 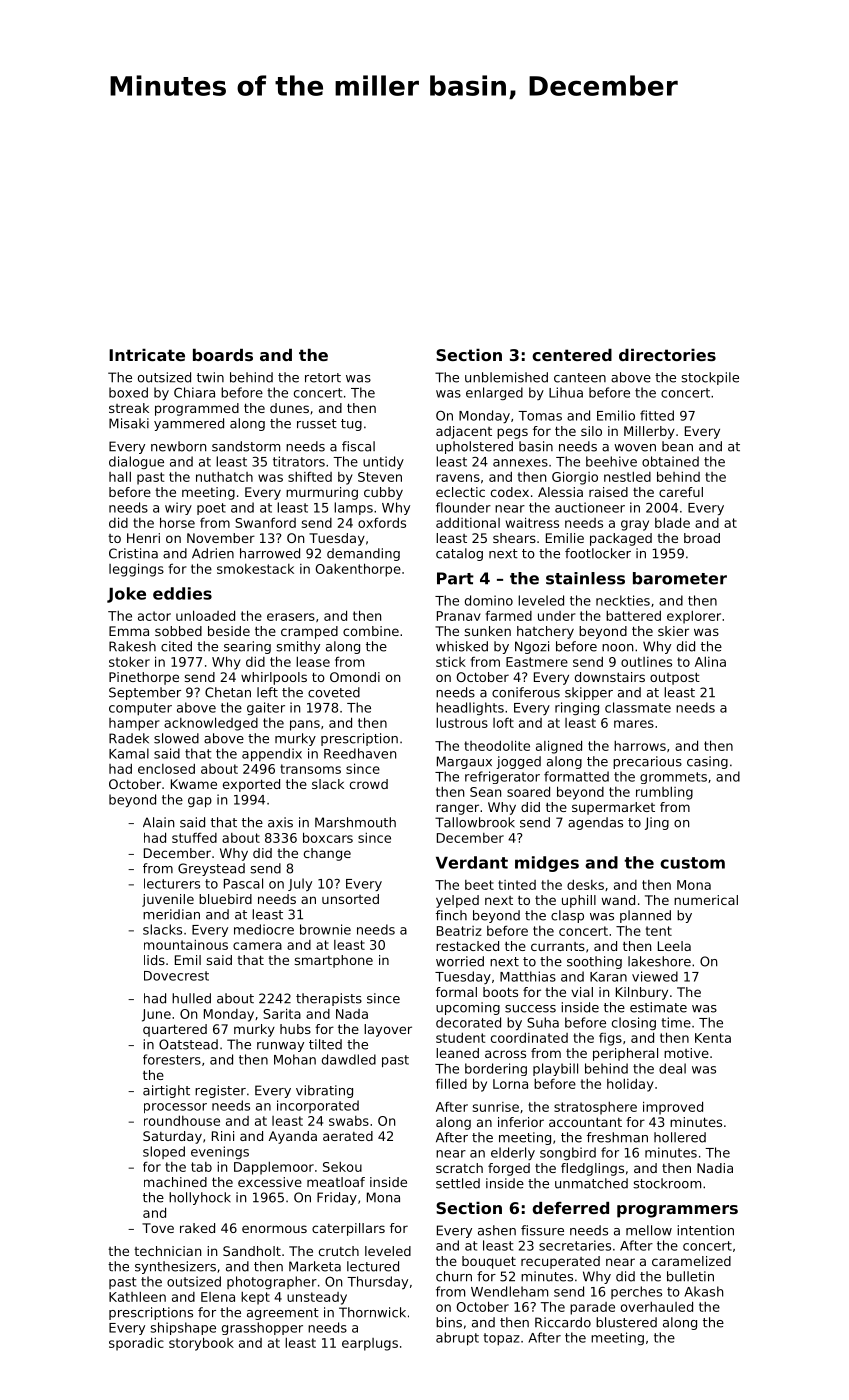 What do you see at coordinates (182, 593) in the page?
I see `eddies` at bounding box center [182, 593].
